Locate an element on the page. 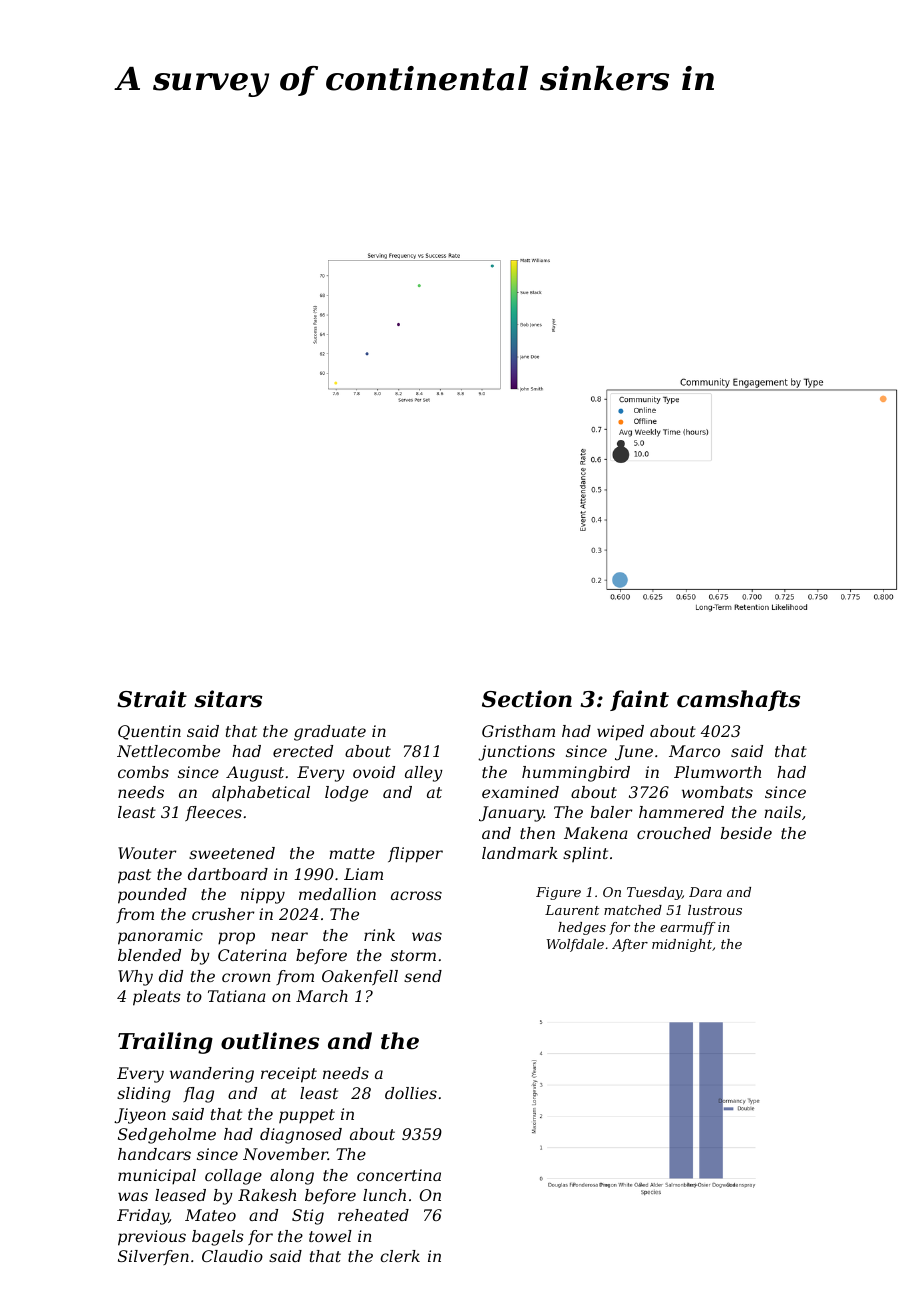 Image resolution: width=924 pixels, height=1308 pixels. erected is located at coordinates (303, 751).
